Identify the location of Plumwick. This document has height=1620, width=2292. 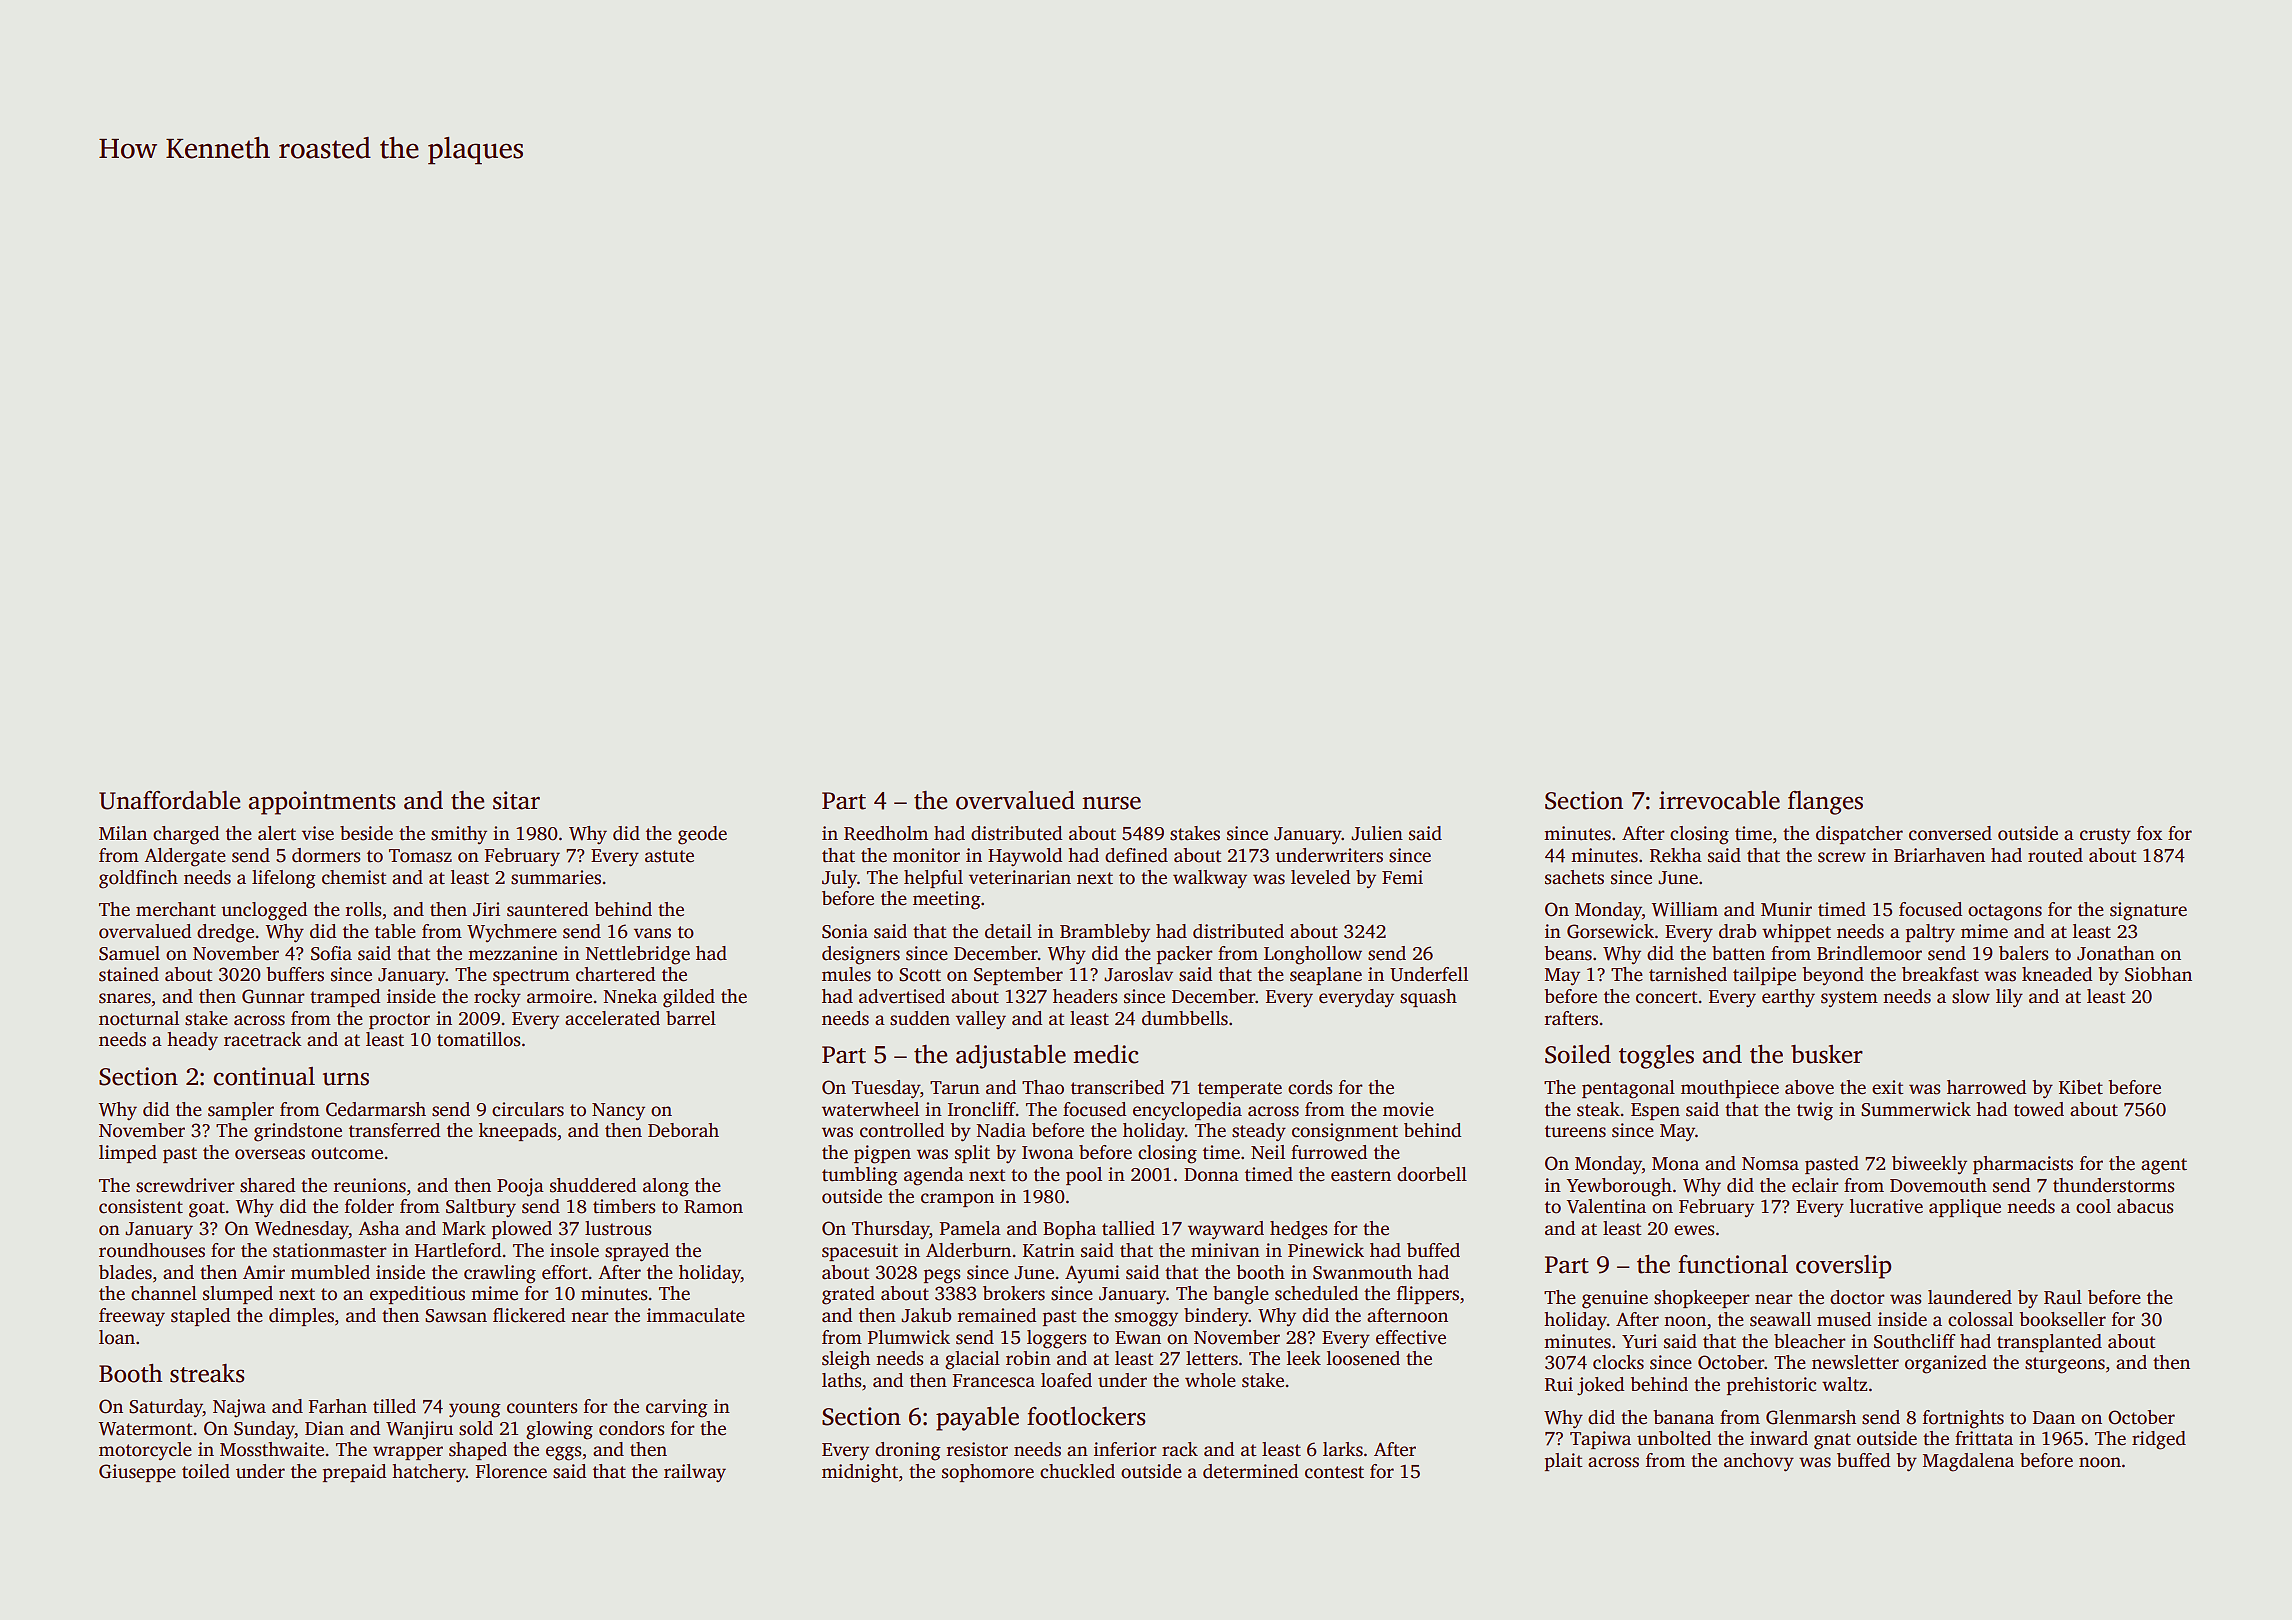
(908, 1337).
